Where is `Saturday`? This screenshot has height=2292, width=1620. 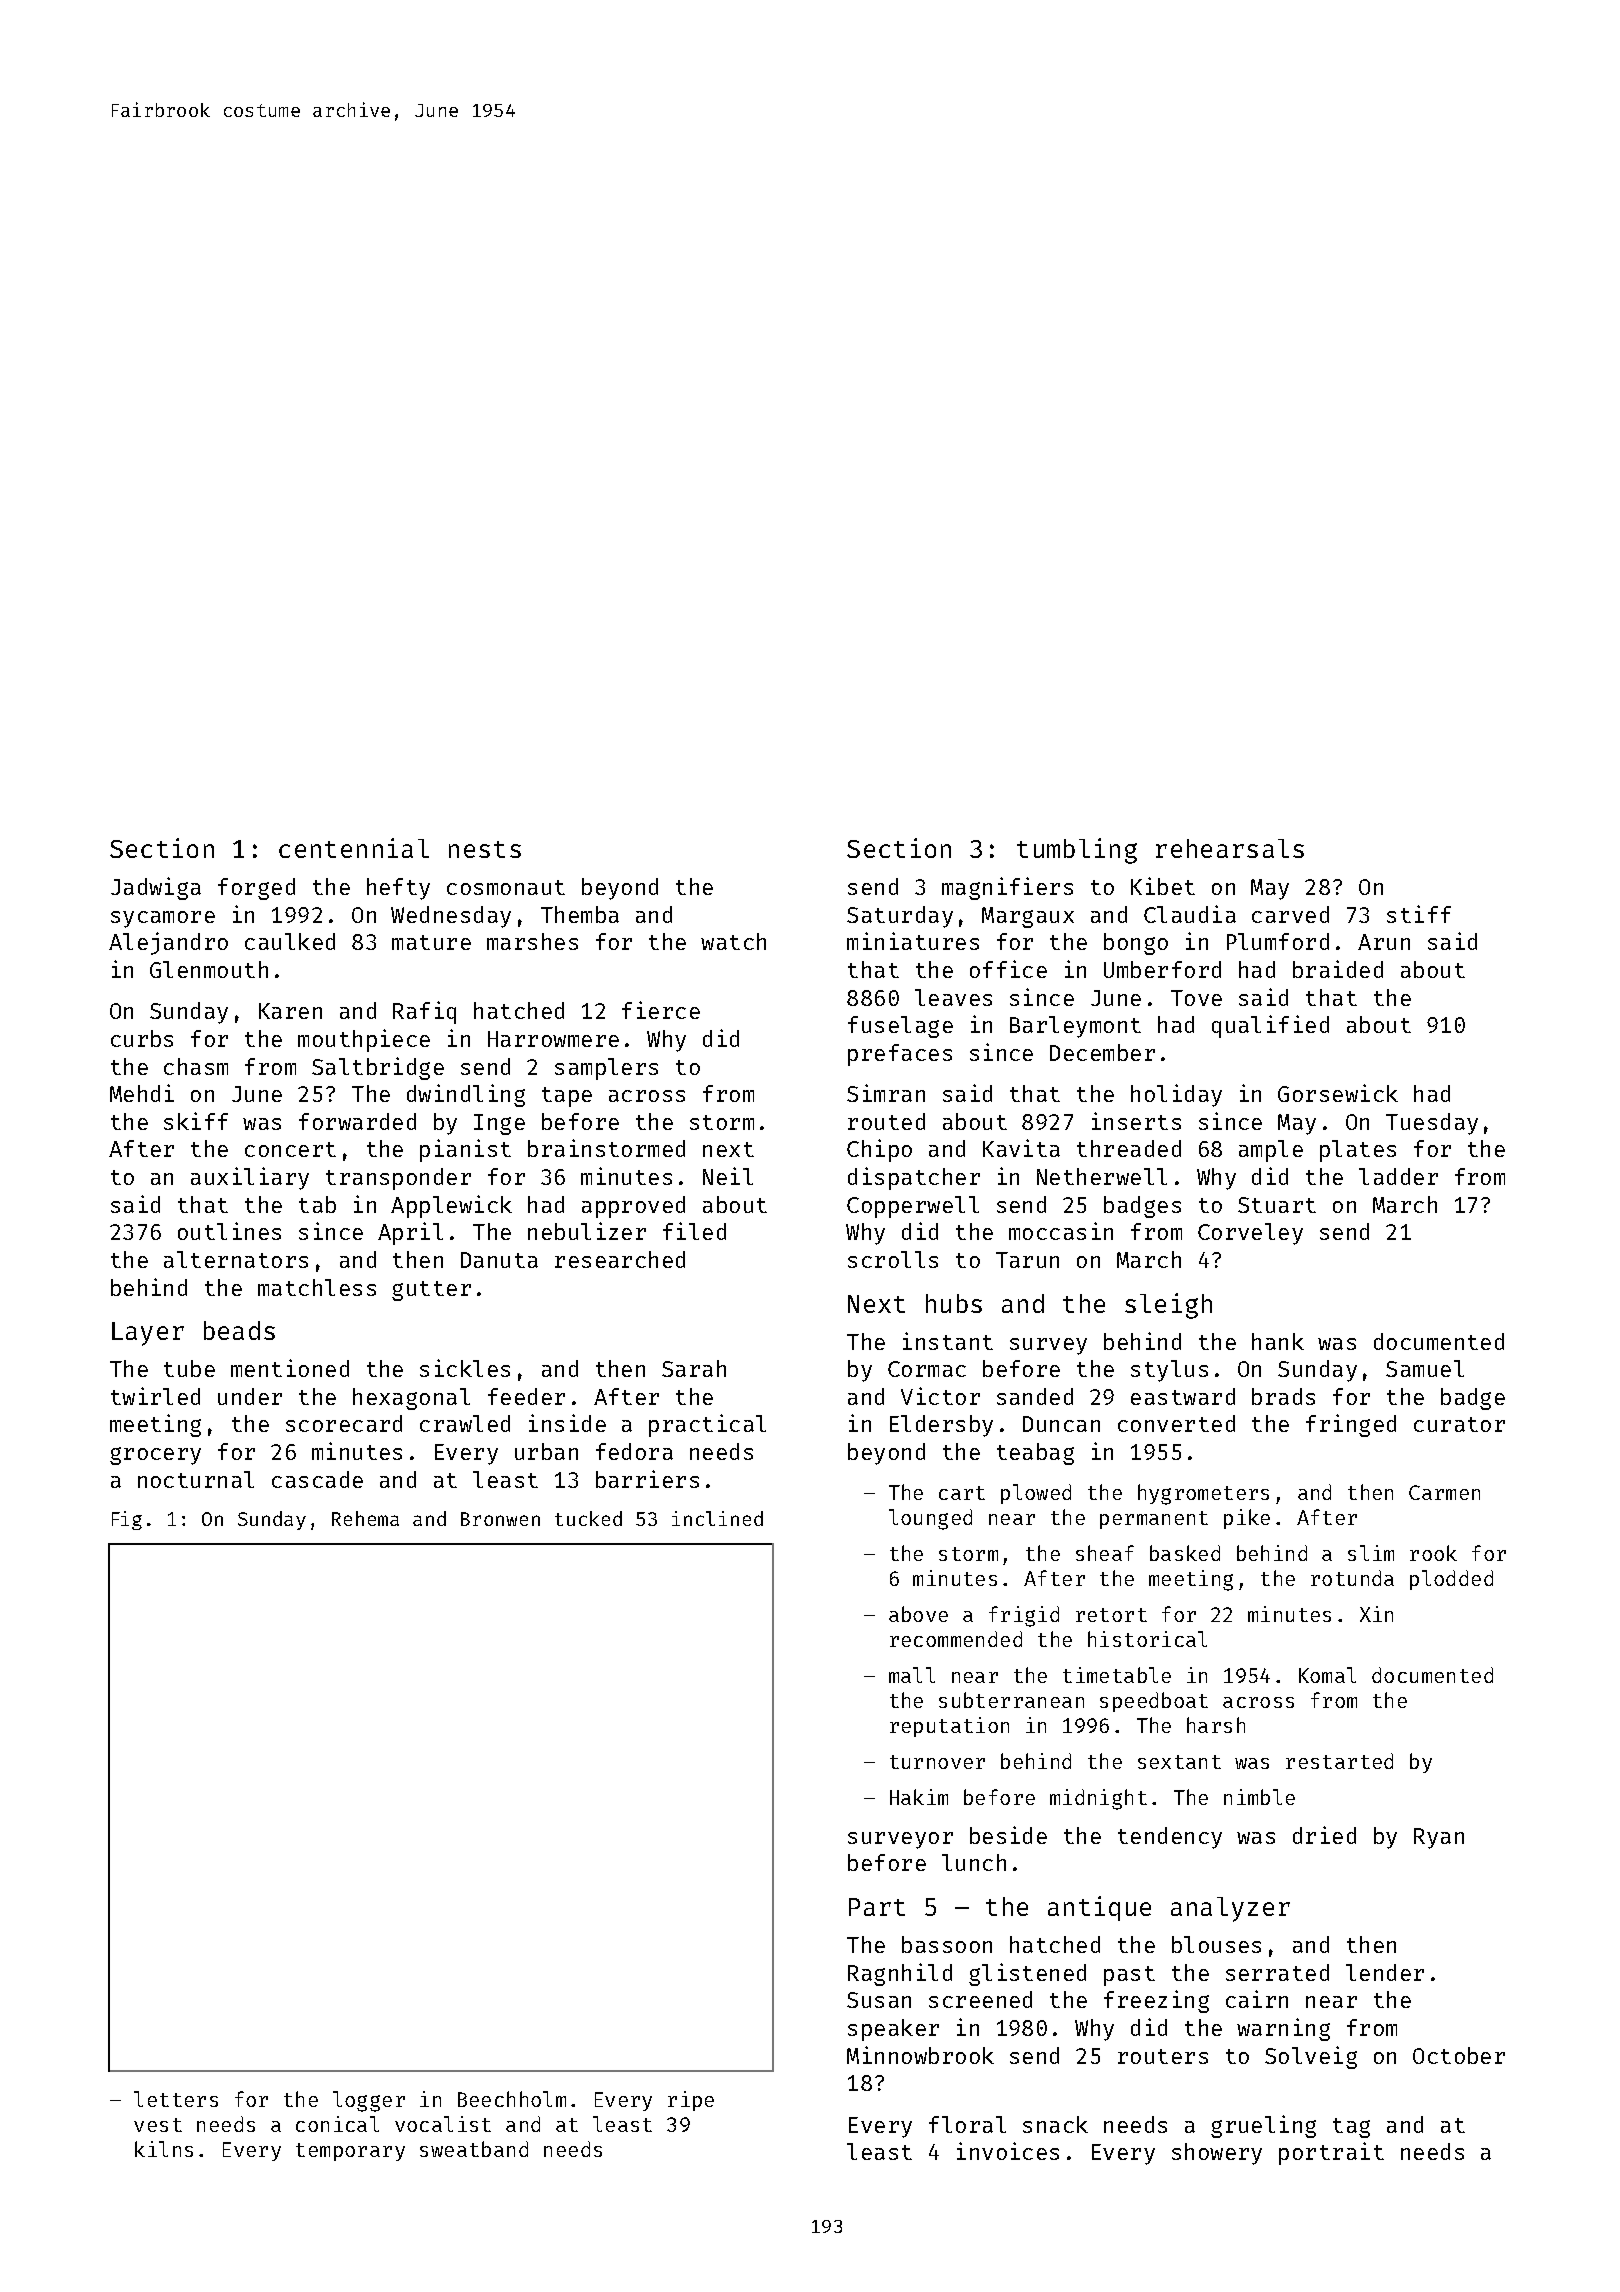 Saturday is located at coordinates (900, 917).
